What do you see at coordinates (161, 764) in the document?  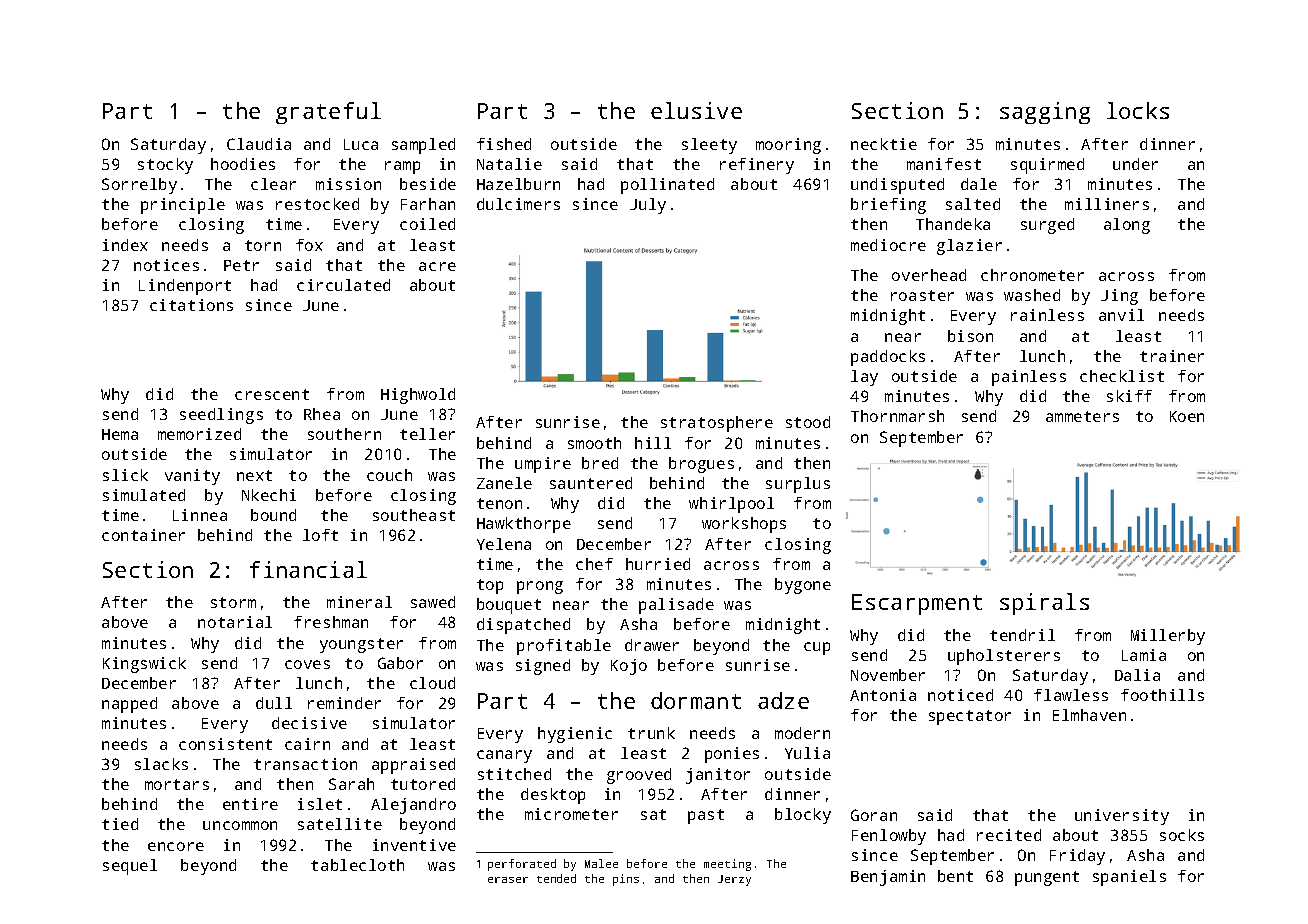 I see `slacks` at bounding box center [161, 764].
